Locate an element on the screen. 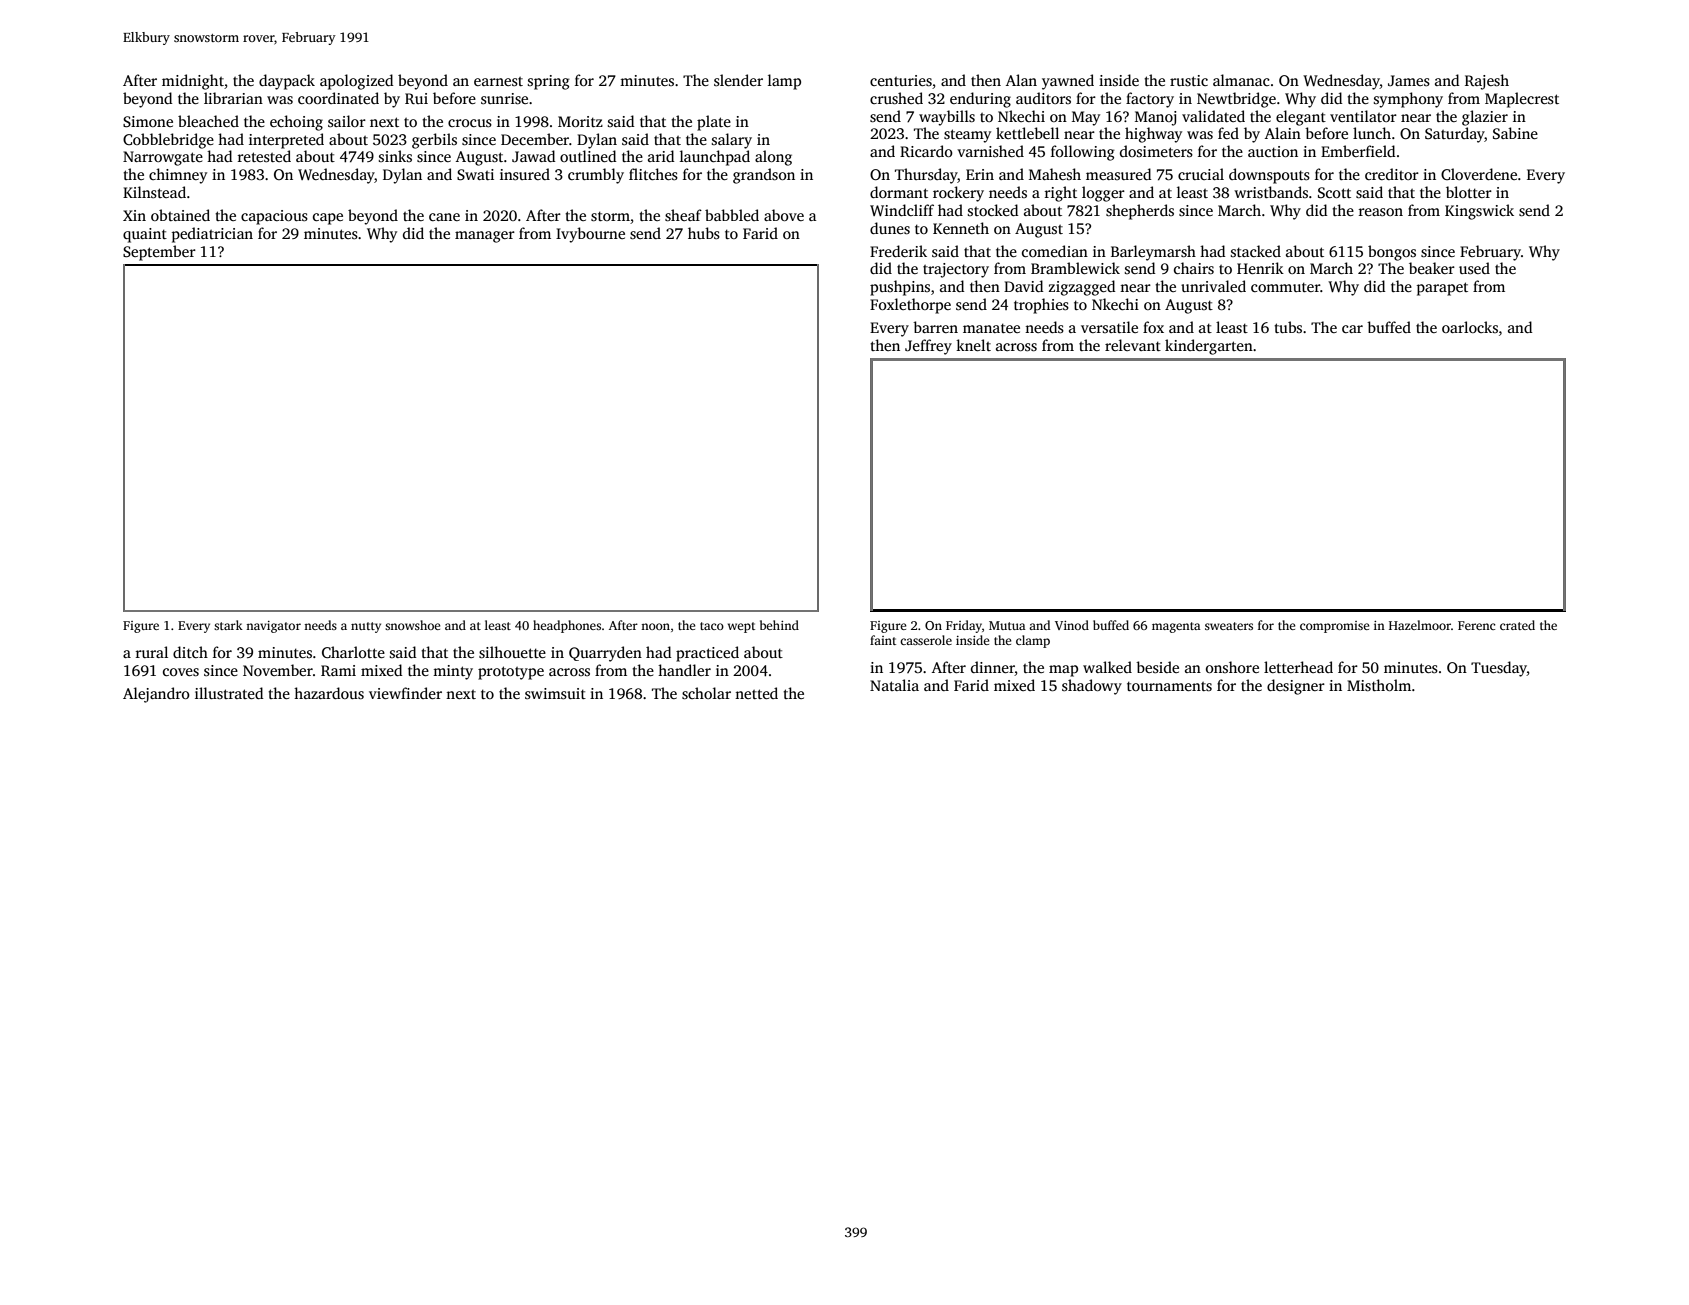  kindergarten is located at coordinates (1209, 347).
